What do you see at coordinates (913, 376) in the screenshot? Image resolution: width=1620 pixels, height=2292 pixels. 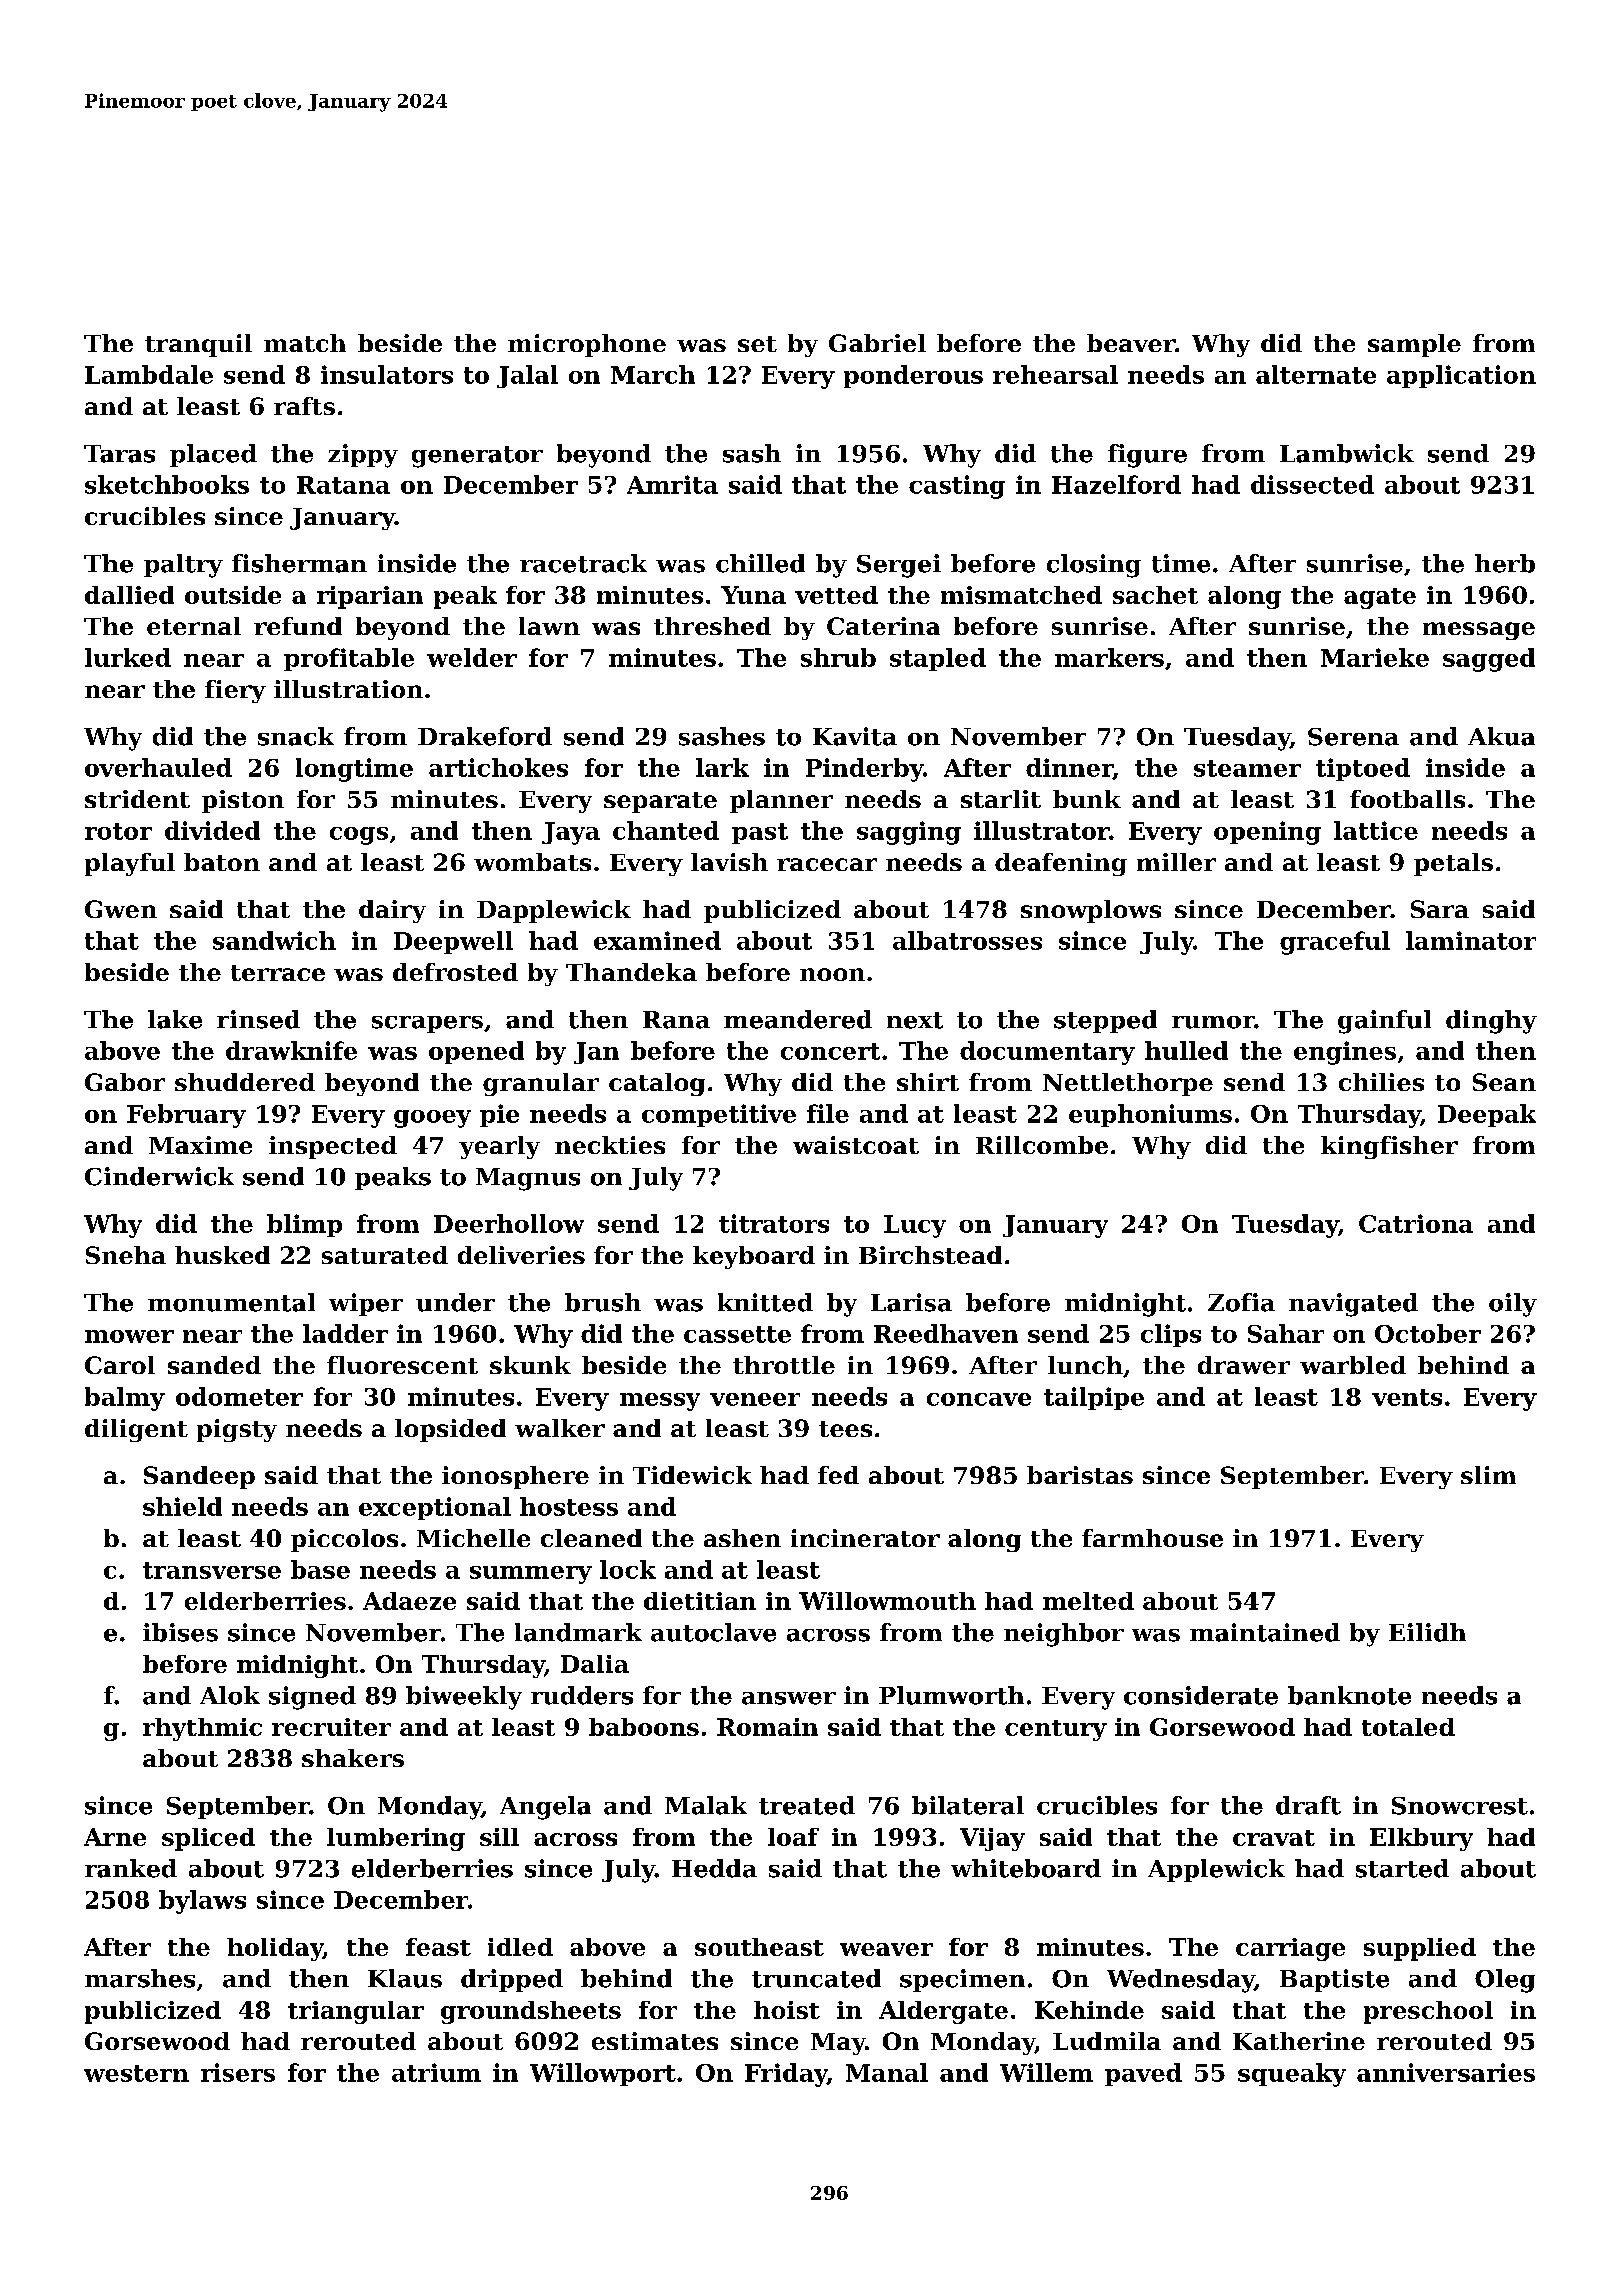 I see `ponderous` at bounding box center [913, 376].
